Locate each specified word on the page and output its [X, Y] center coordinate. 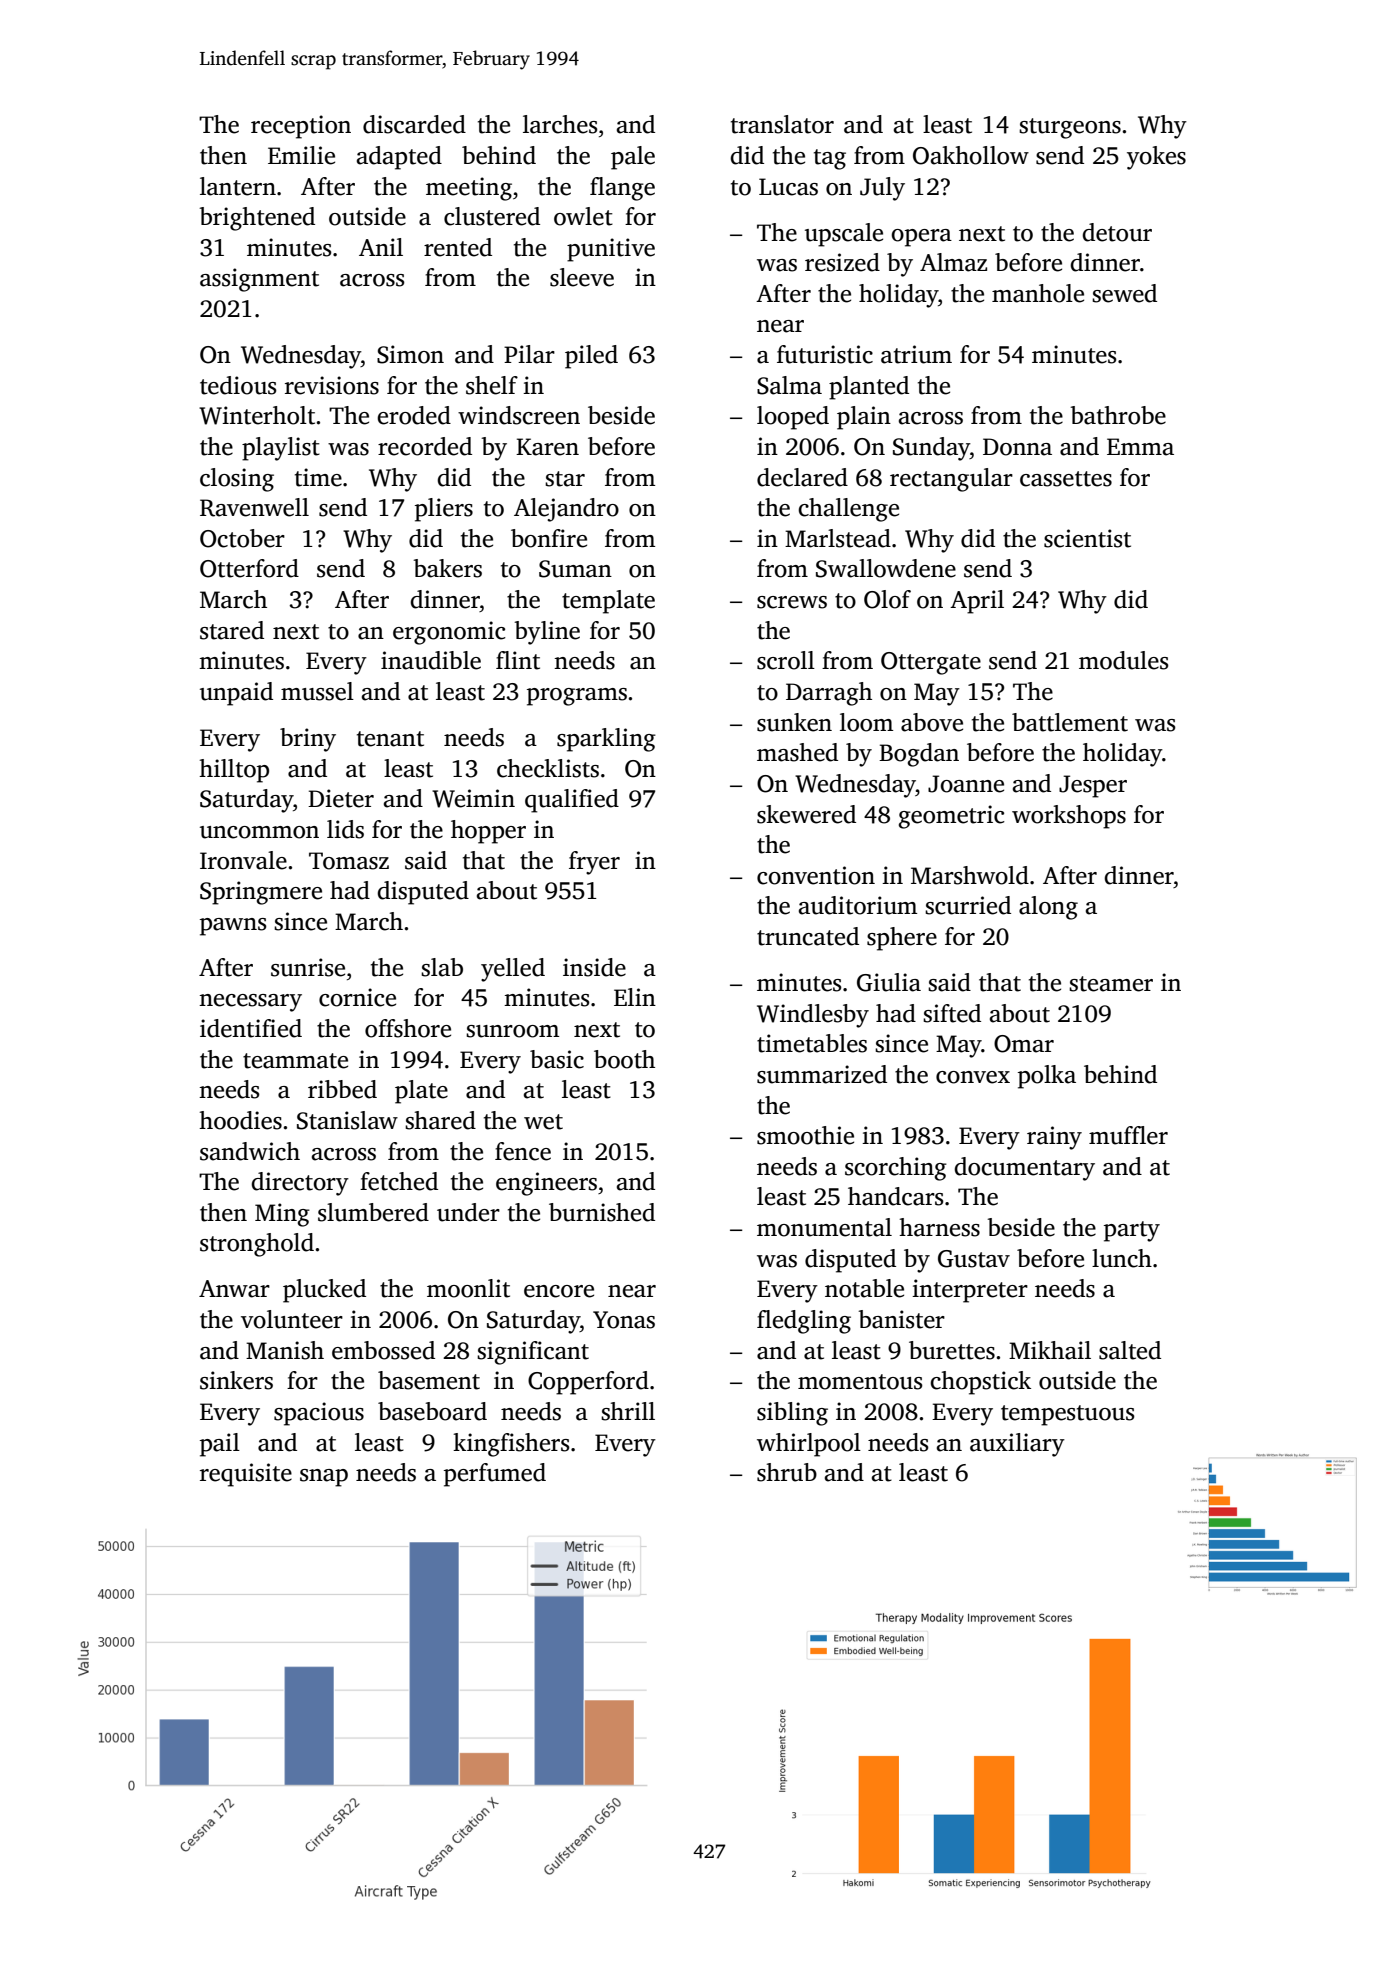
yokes [1156, 158]
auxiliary [1017, 1445]
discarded [414, 124]
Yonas [624, 1320]
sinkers [236, 1380]
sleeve [582, 277]
